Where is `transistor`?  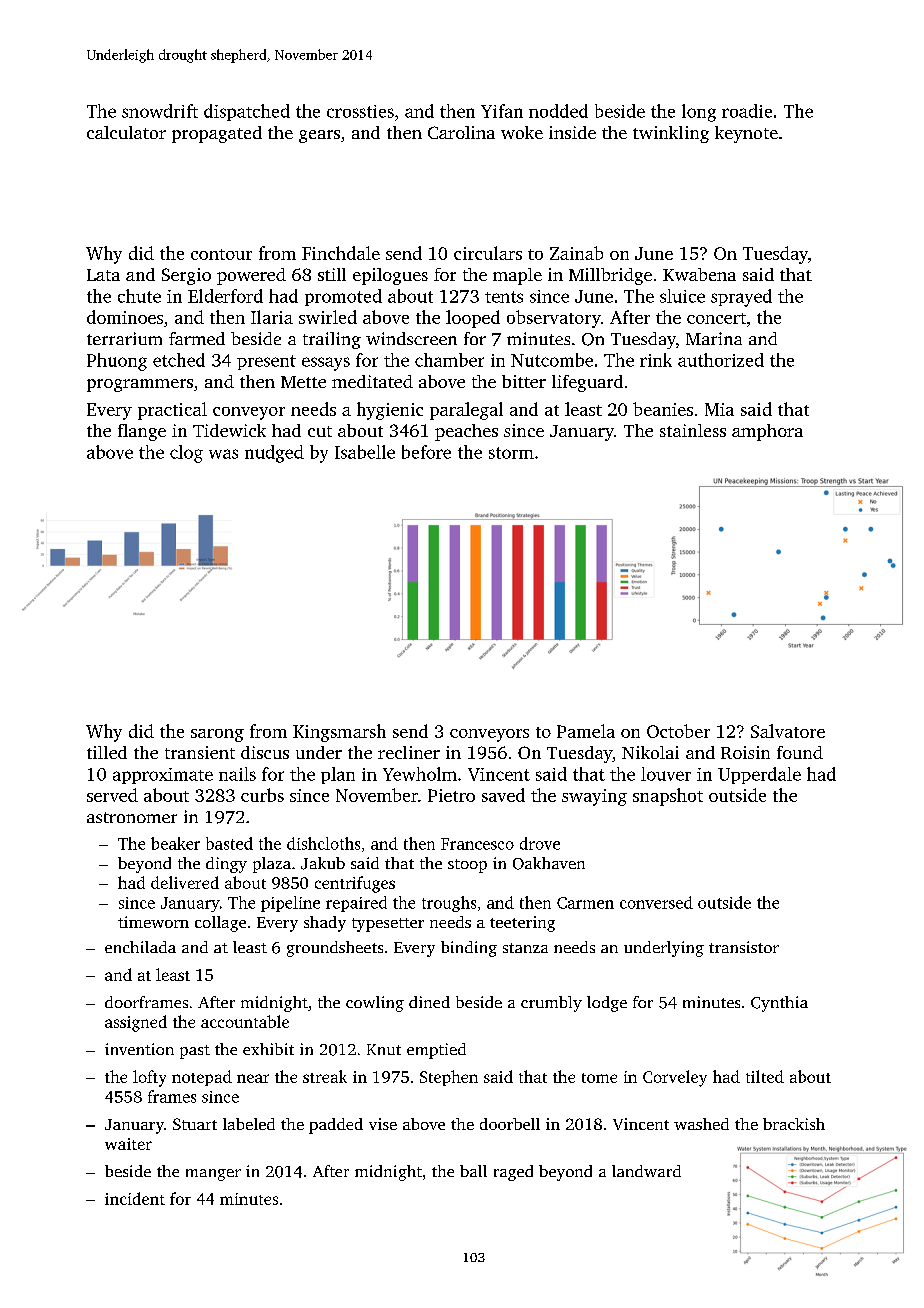
transistor is located at coordinates (744, 947).
